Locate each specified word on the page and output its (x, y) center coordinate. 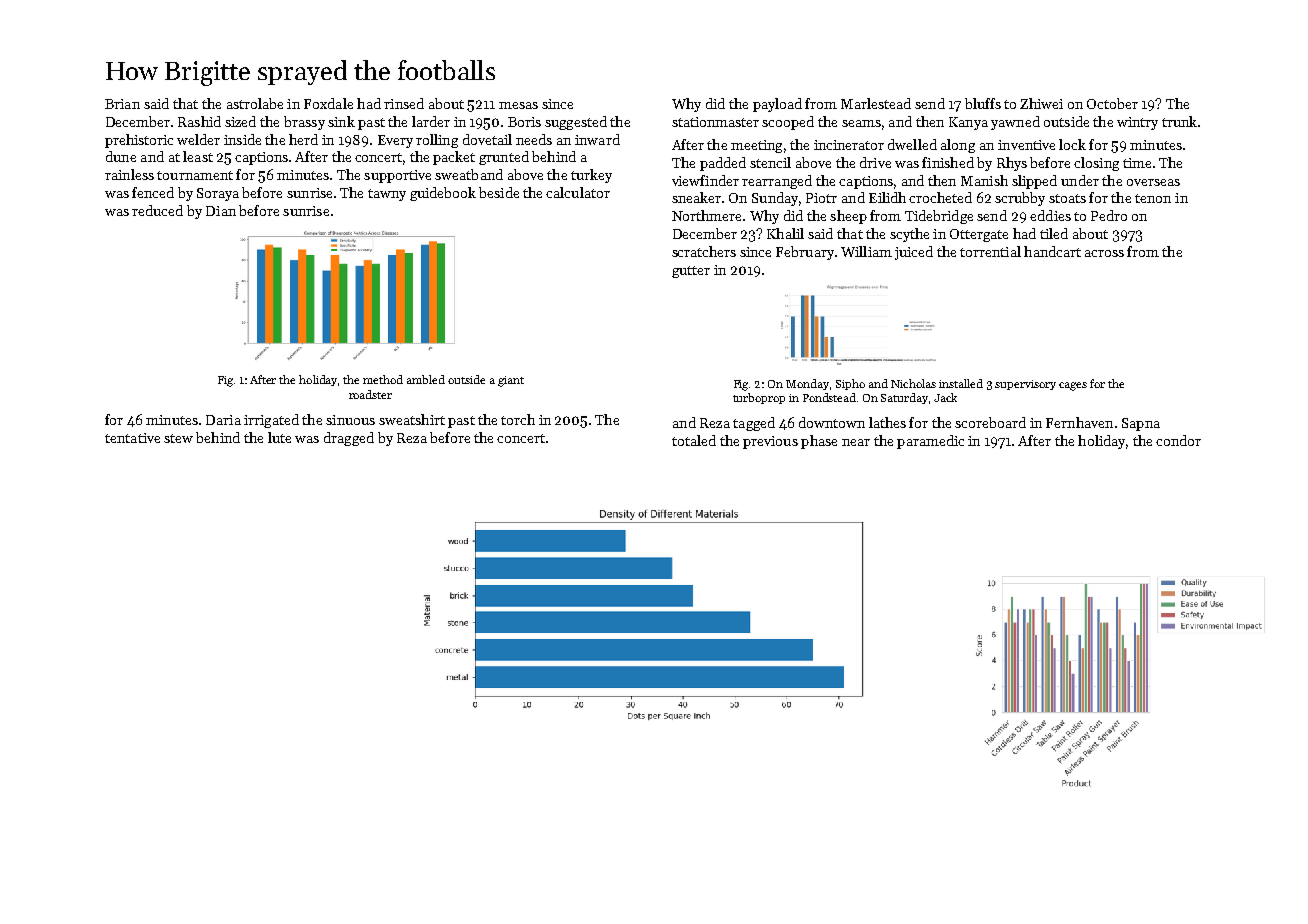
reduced (157, 210)
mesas (518, 105)
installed (961, 383)
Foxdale (328, 103)
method (383, 379)
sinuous (350, 420)
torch (518, 419)
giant (511, 381)
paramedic (930, 442)
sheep (848, 217)
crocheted (940, 197)
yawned (1015, 123)
